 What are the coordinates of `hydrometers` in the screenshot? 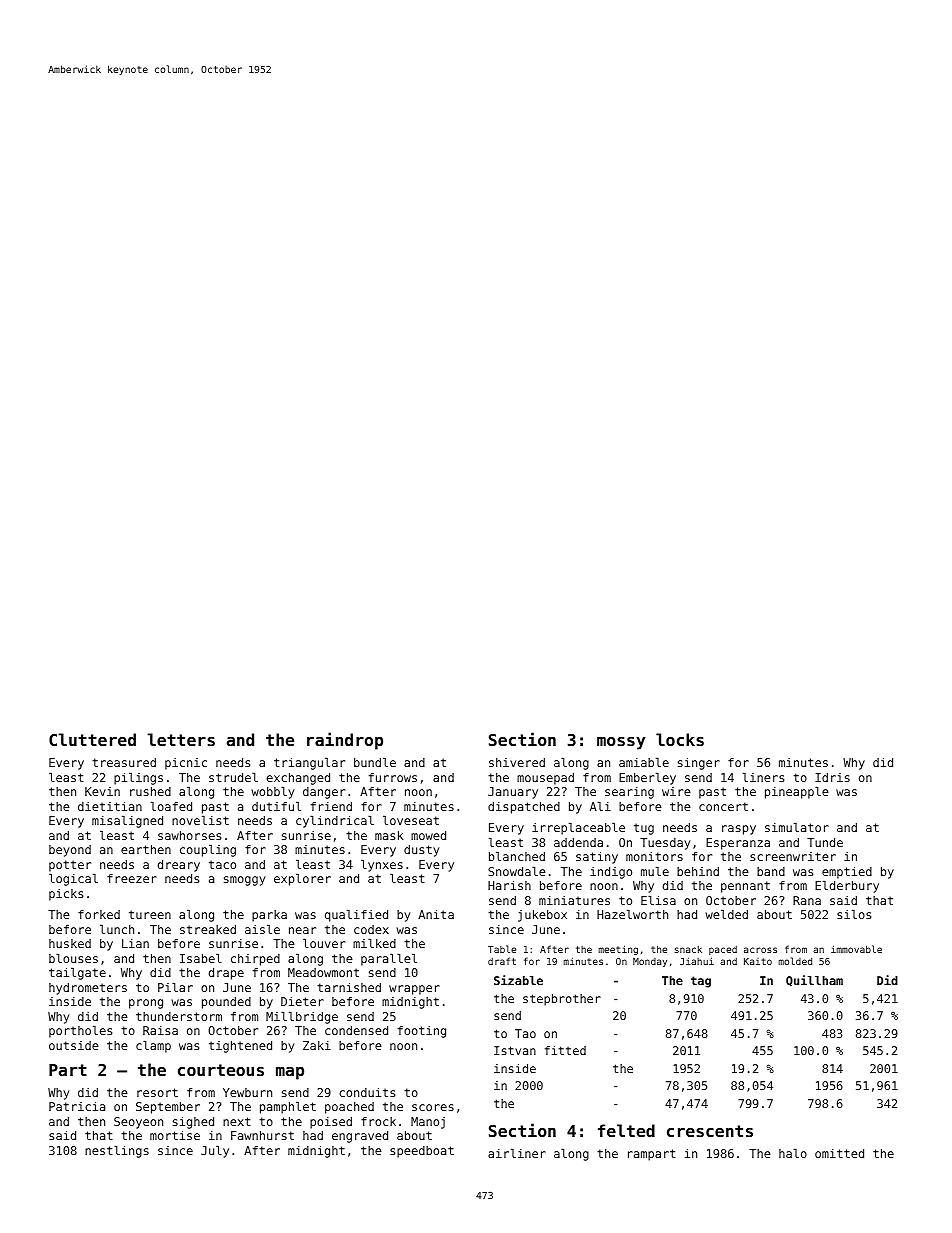 It's located at (88, 989).
